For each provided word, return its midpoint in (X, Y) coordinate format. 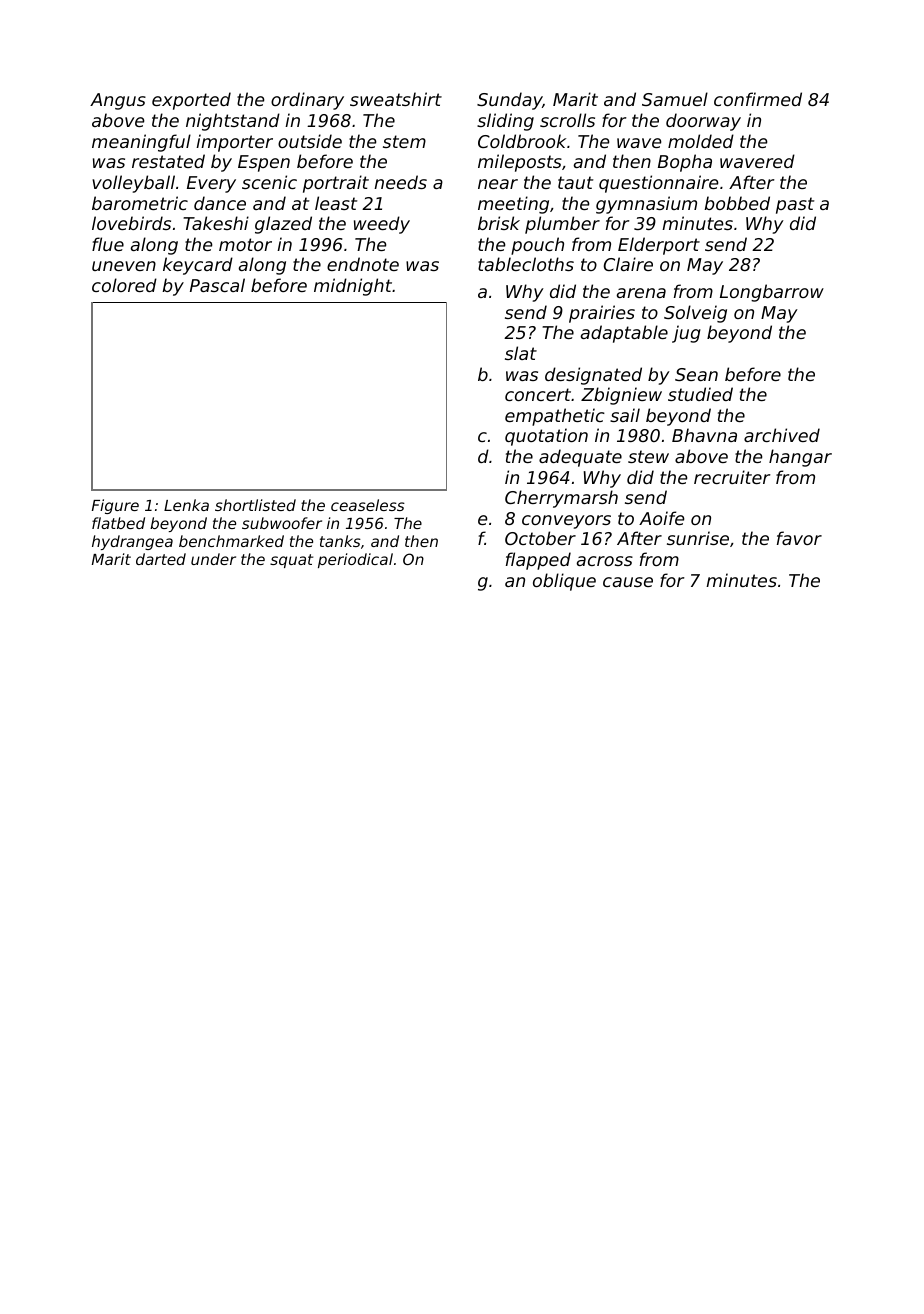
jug (686, 334)
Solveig (695, 314)
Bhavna (704, 435)
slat (521, 353)
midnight (353, 287)
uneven (124, 266)
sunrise (698, 538)
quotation (546, 437)
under (213, 559)
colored (124, 285)
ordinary (307, 101)
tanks (340, 541)
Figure (115, 506)
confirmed (758, 99)
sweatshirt (396, 99)
